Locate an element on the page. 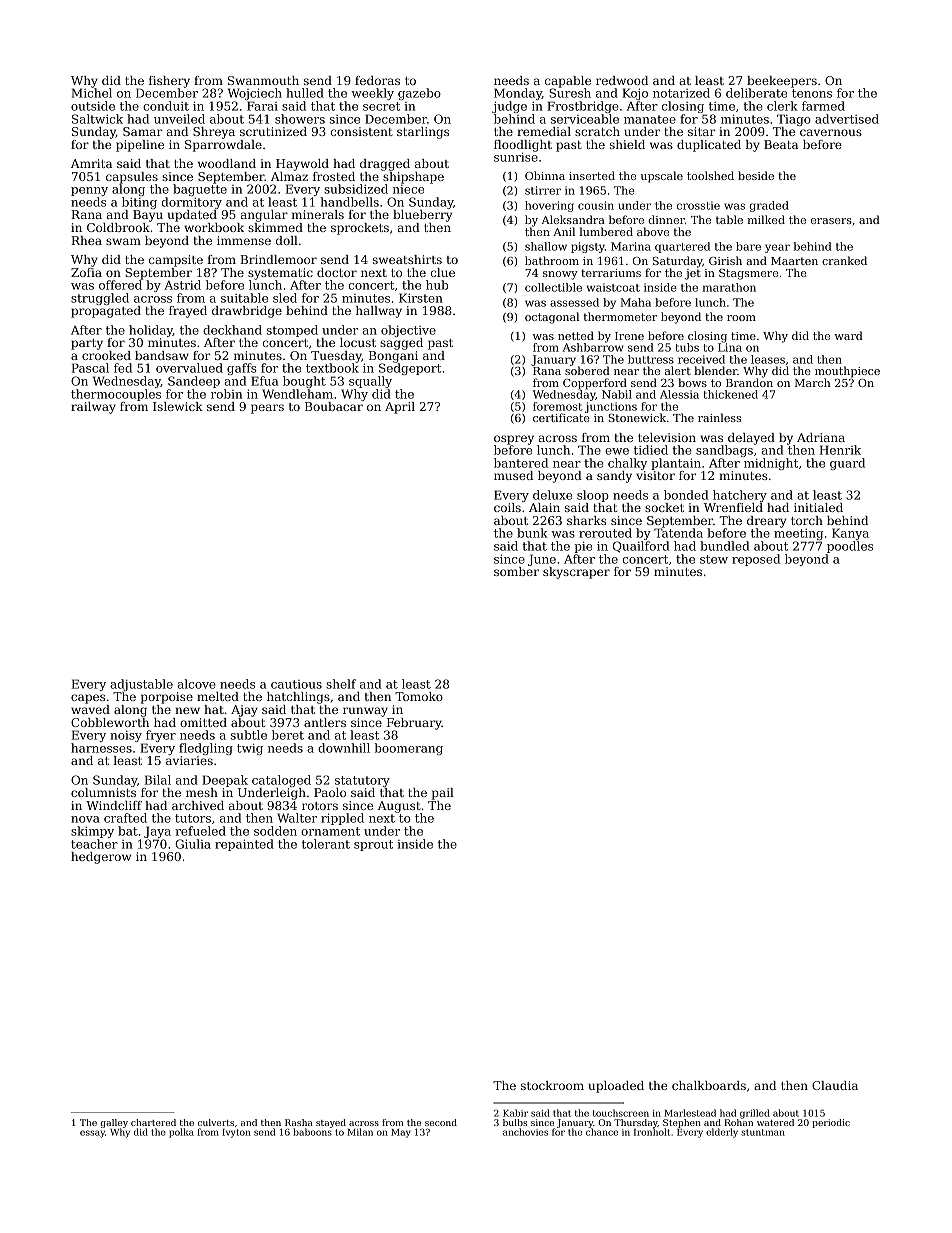 The width and height of the page is (952, 1233). Stagsmere is located at coordinates (748, 274).
